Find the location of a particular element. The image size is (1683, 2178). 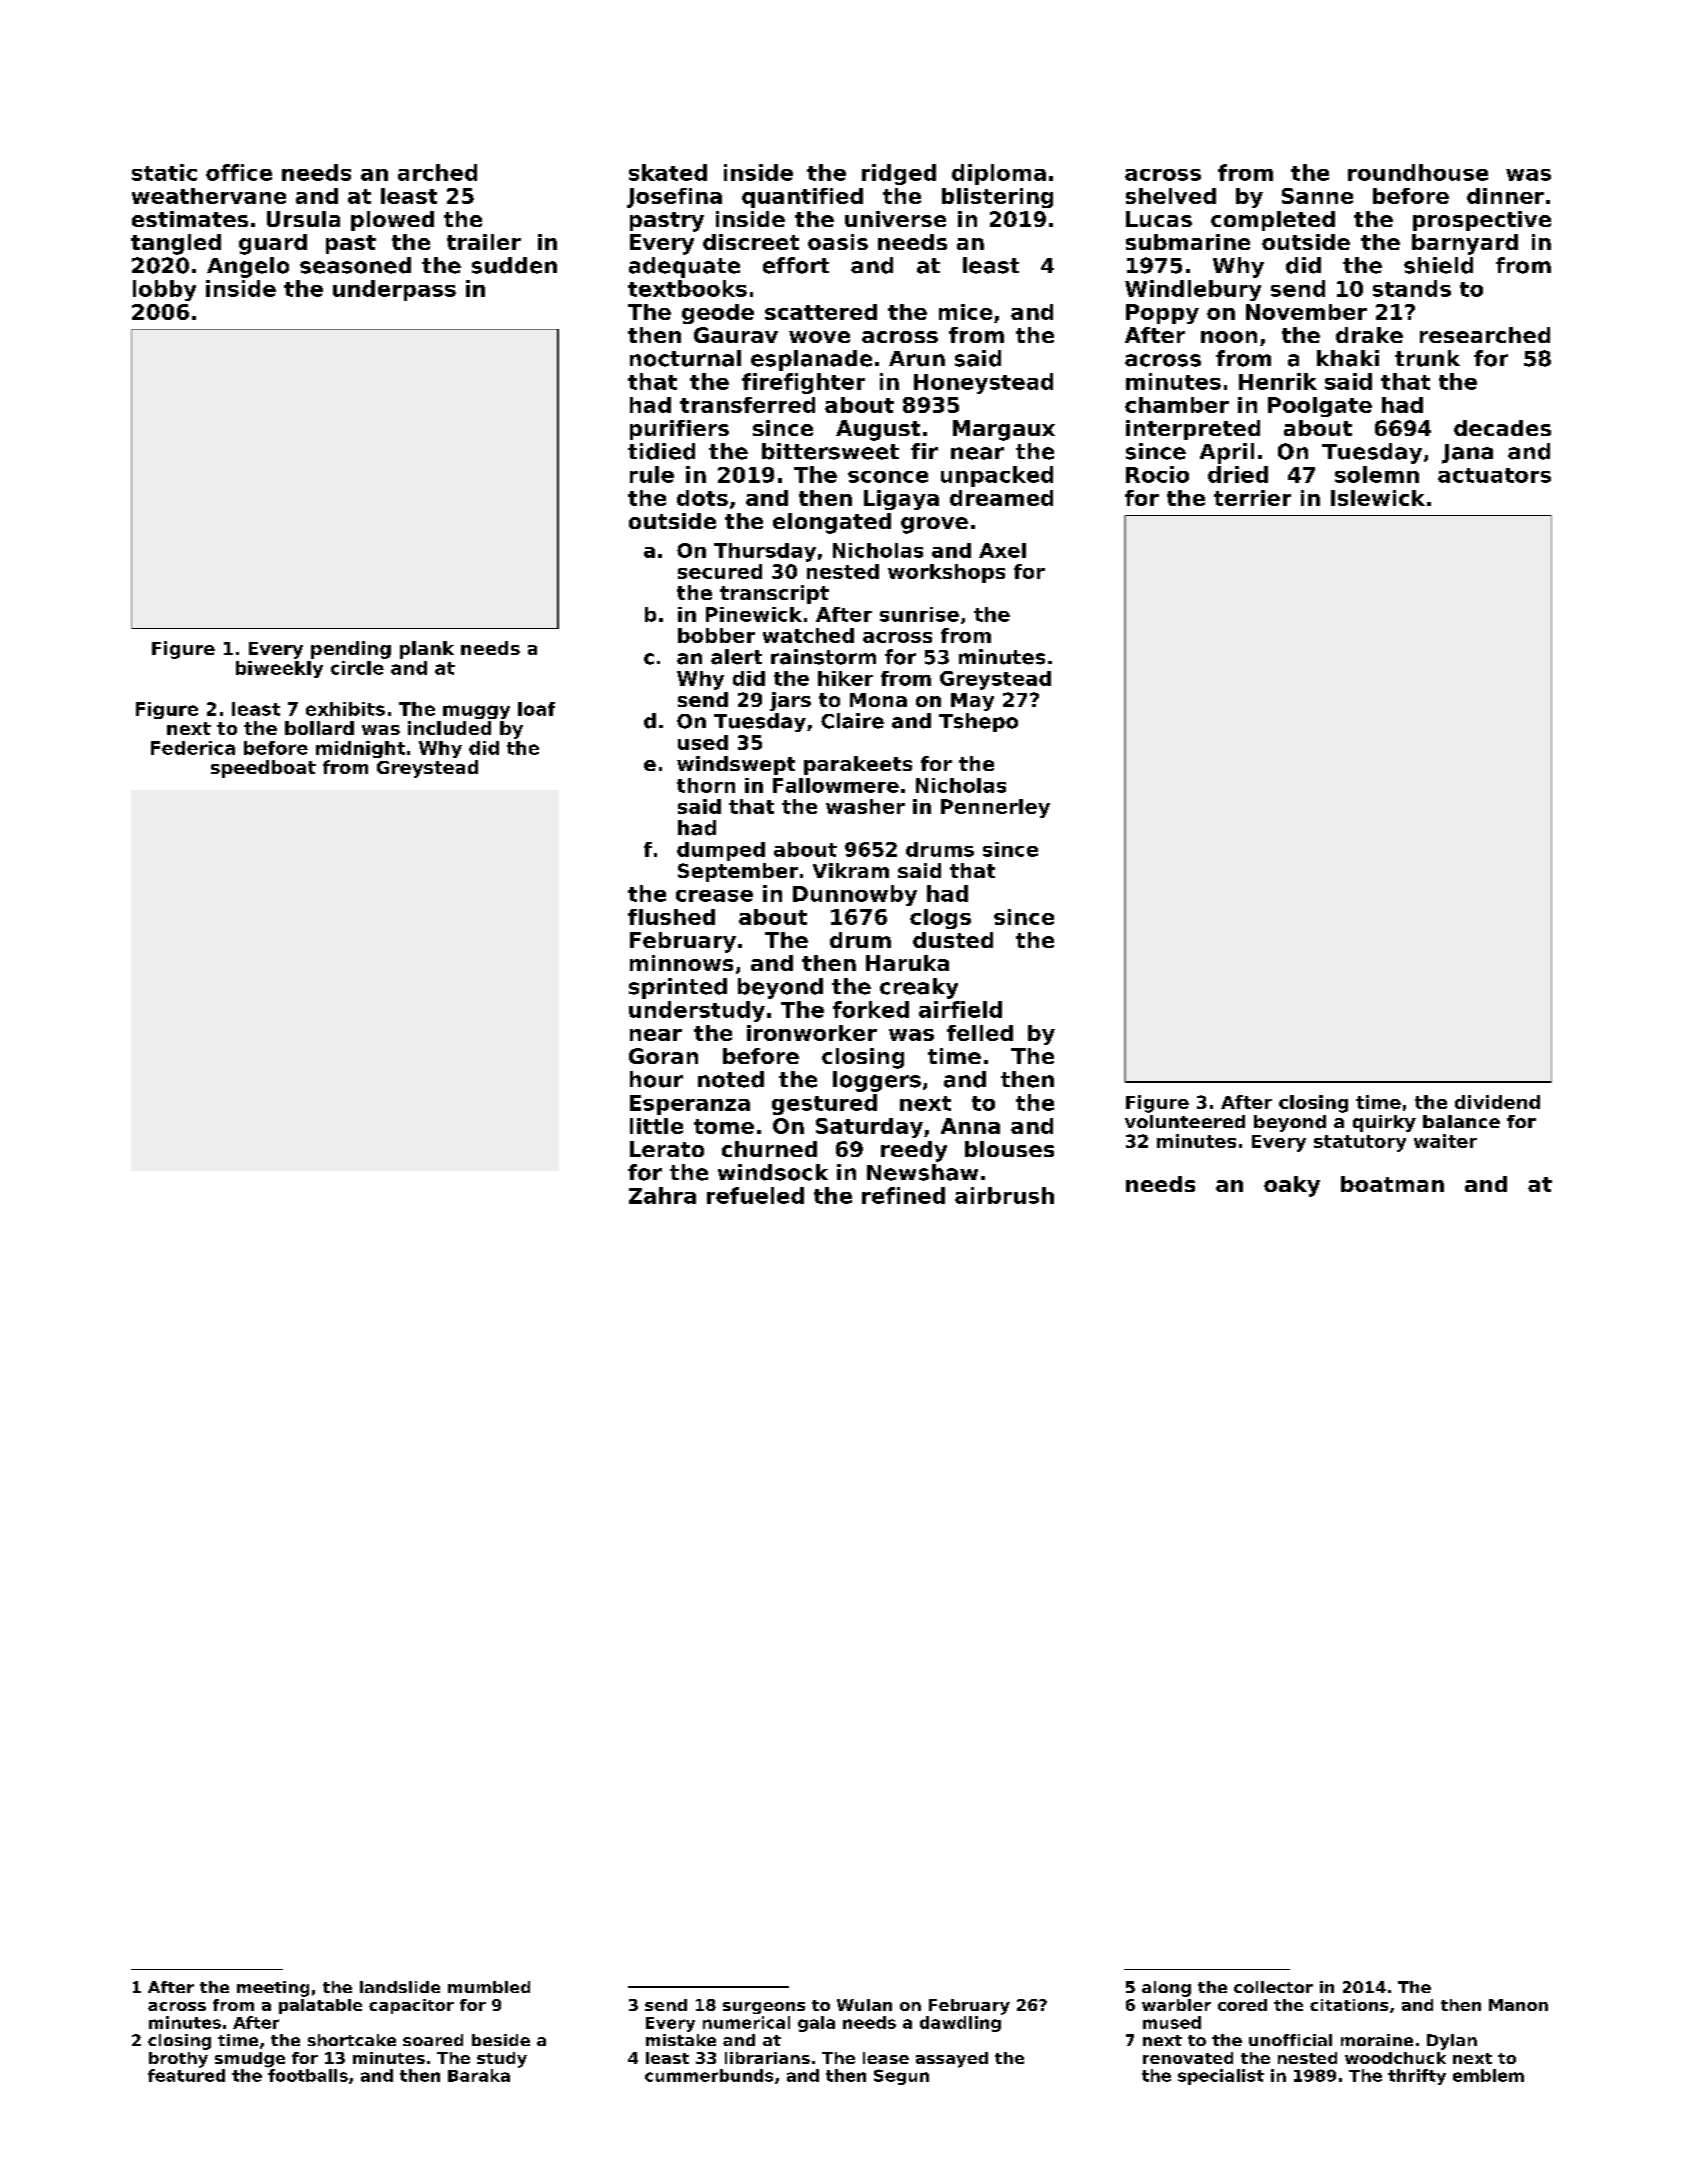

diploma is located at coordinates (999, 174).
